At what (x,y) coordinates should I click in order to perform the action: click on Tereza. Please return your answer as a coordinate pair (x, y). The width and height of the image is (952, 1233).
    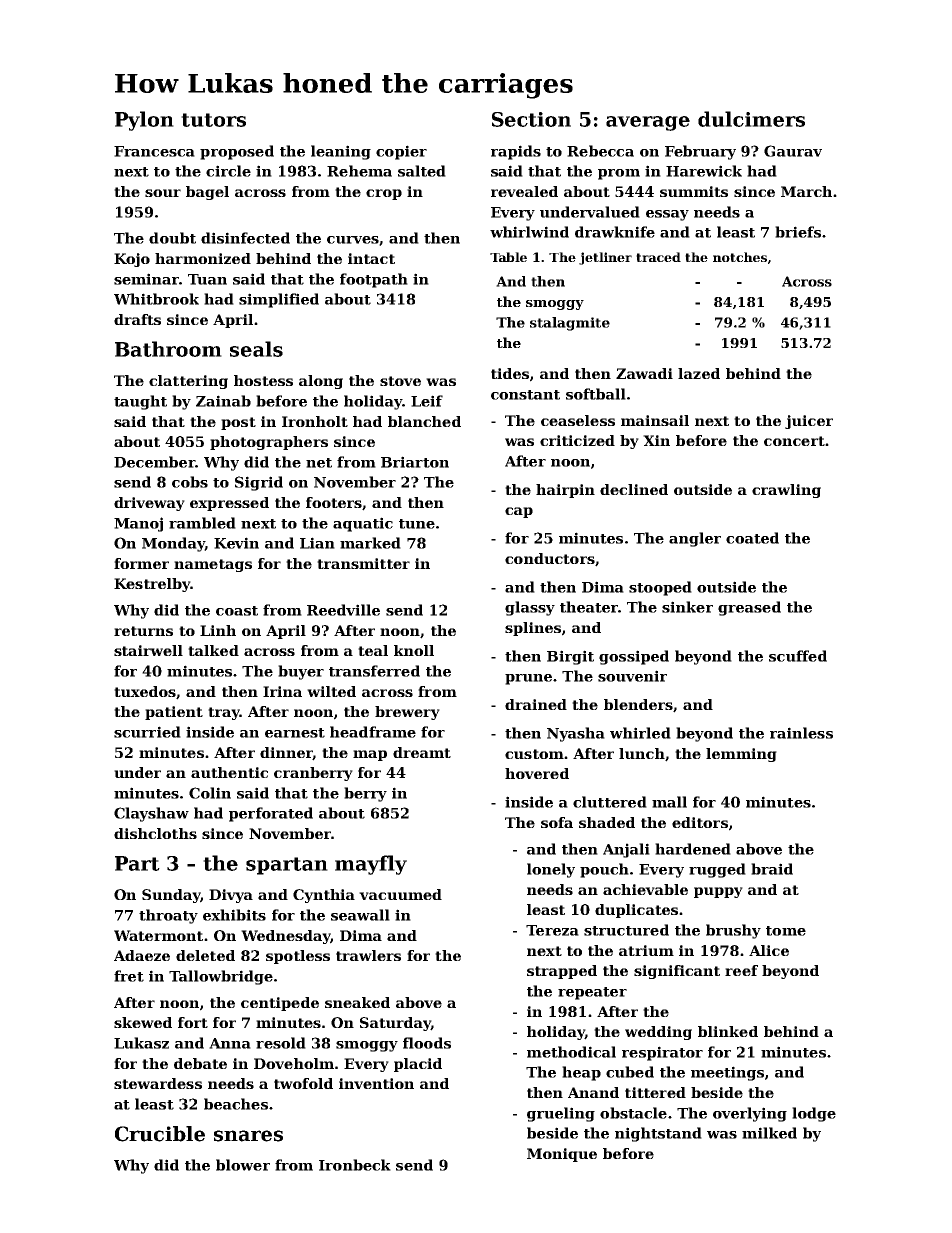
    Looking at the image, I should click on (552, 930).
